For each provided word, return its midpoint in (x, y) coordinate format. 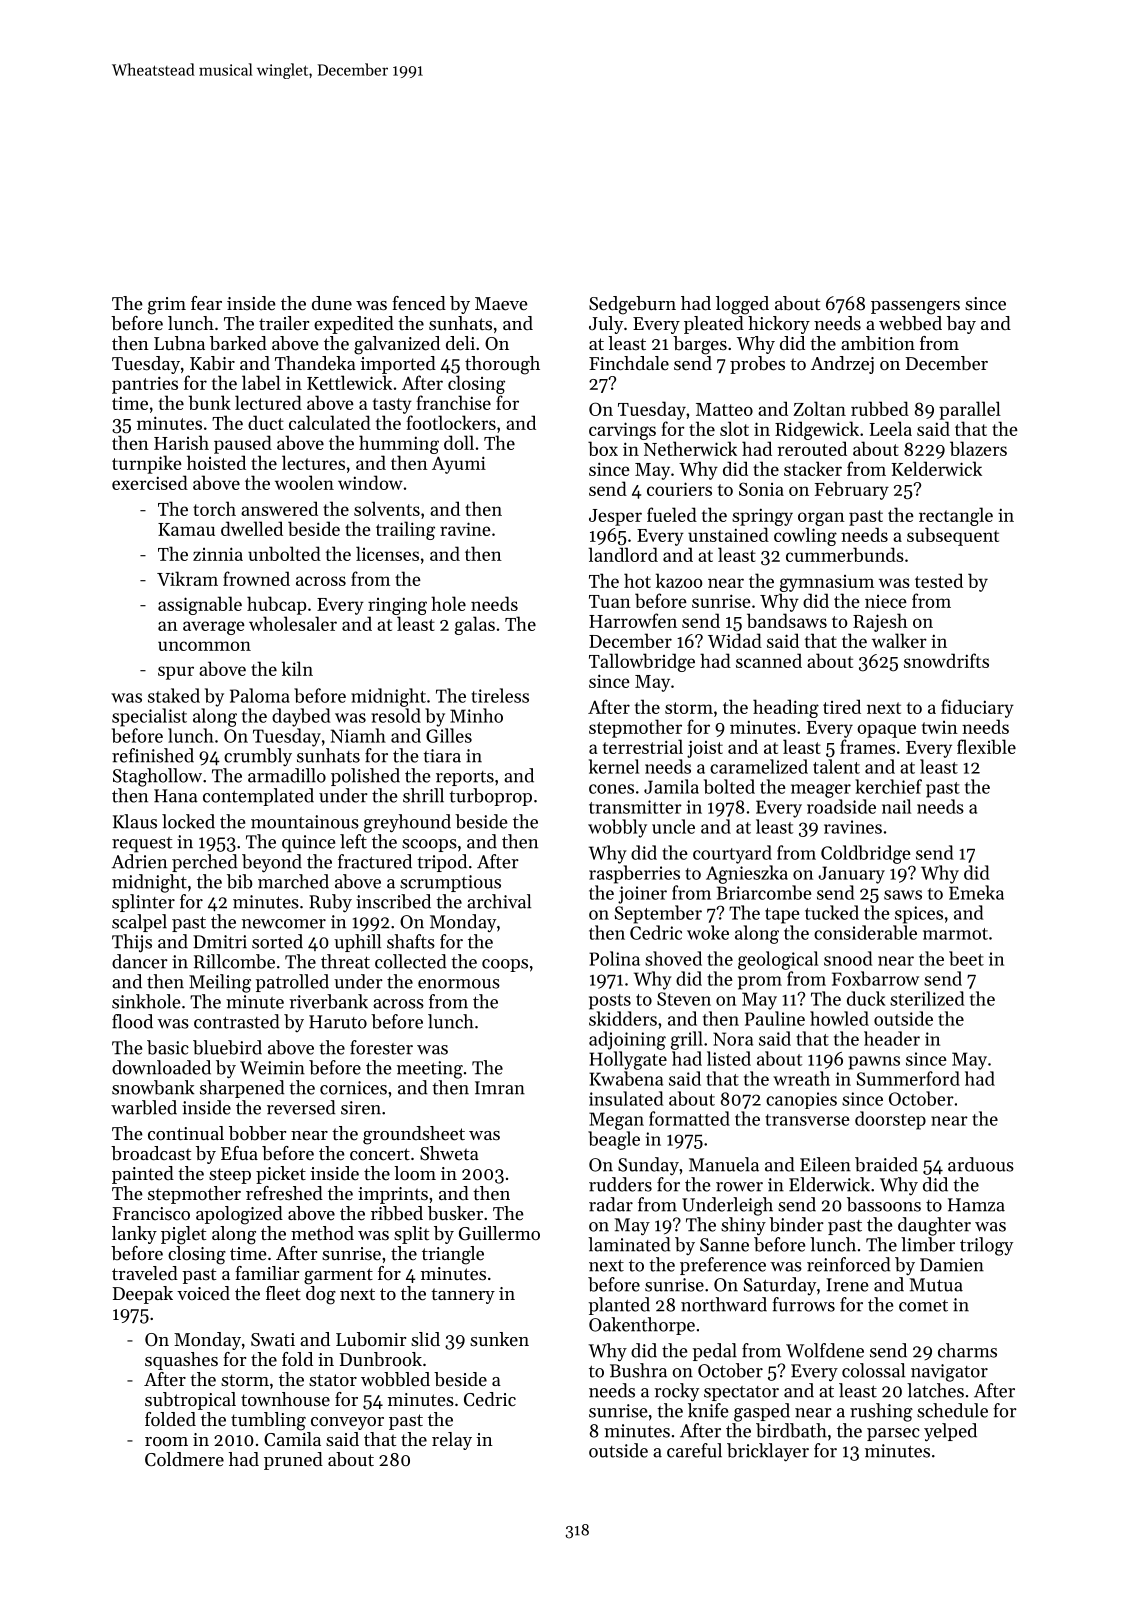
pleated (714, 325)
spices (919, 915)
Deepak (143, 1295)
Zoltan (819, 408)
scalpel (139, 923)
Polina (614, 958)
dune (332, 303)
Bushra (638, 1370)
